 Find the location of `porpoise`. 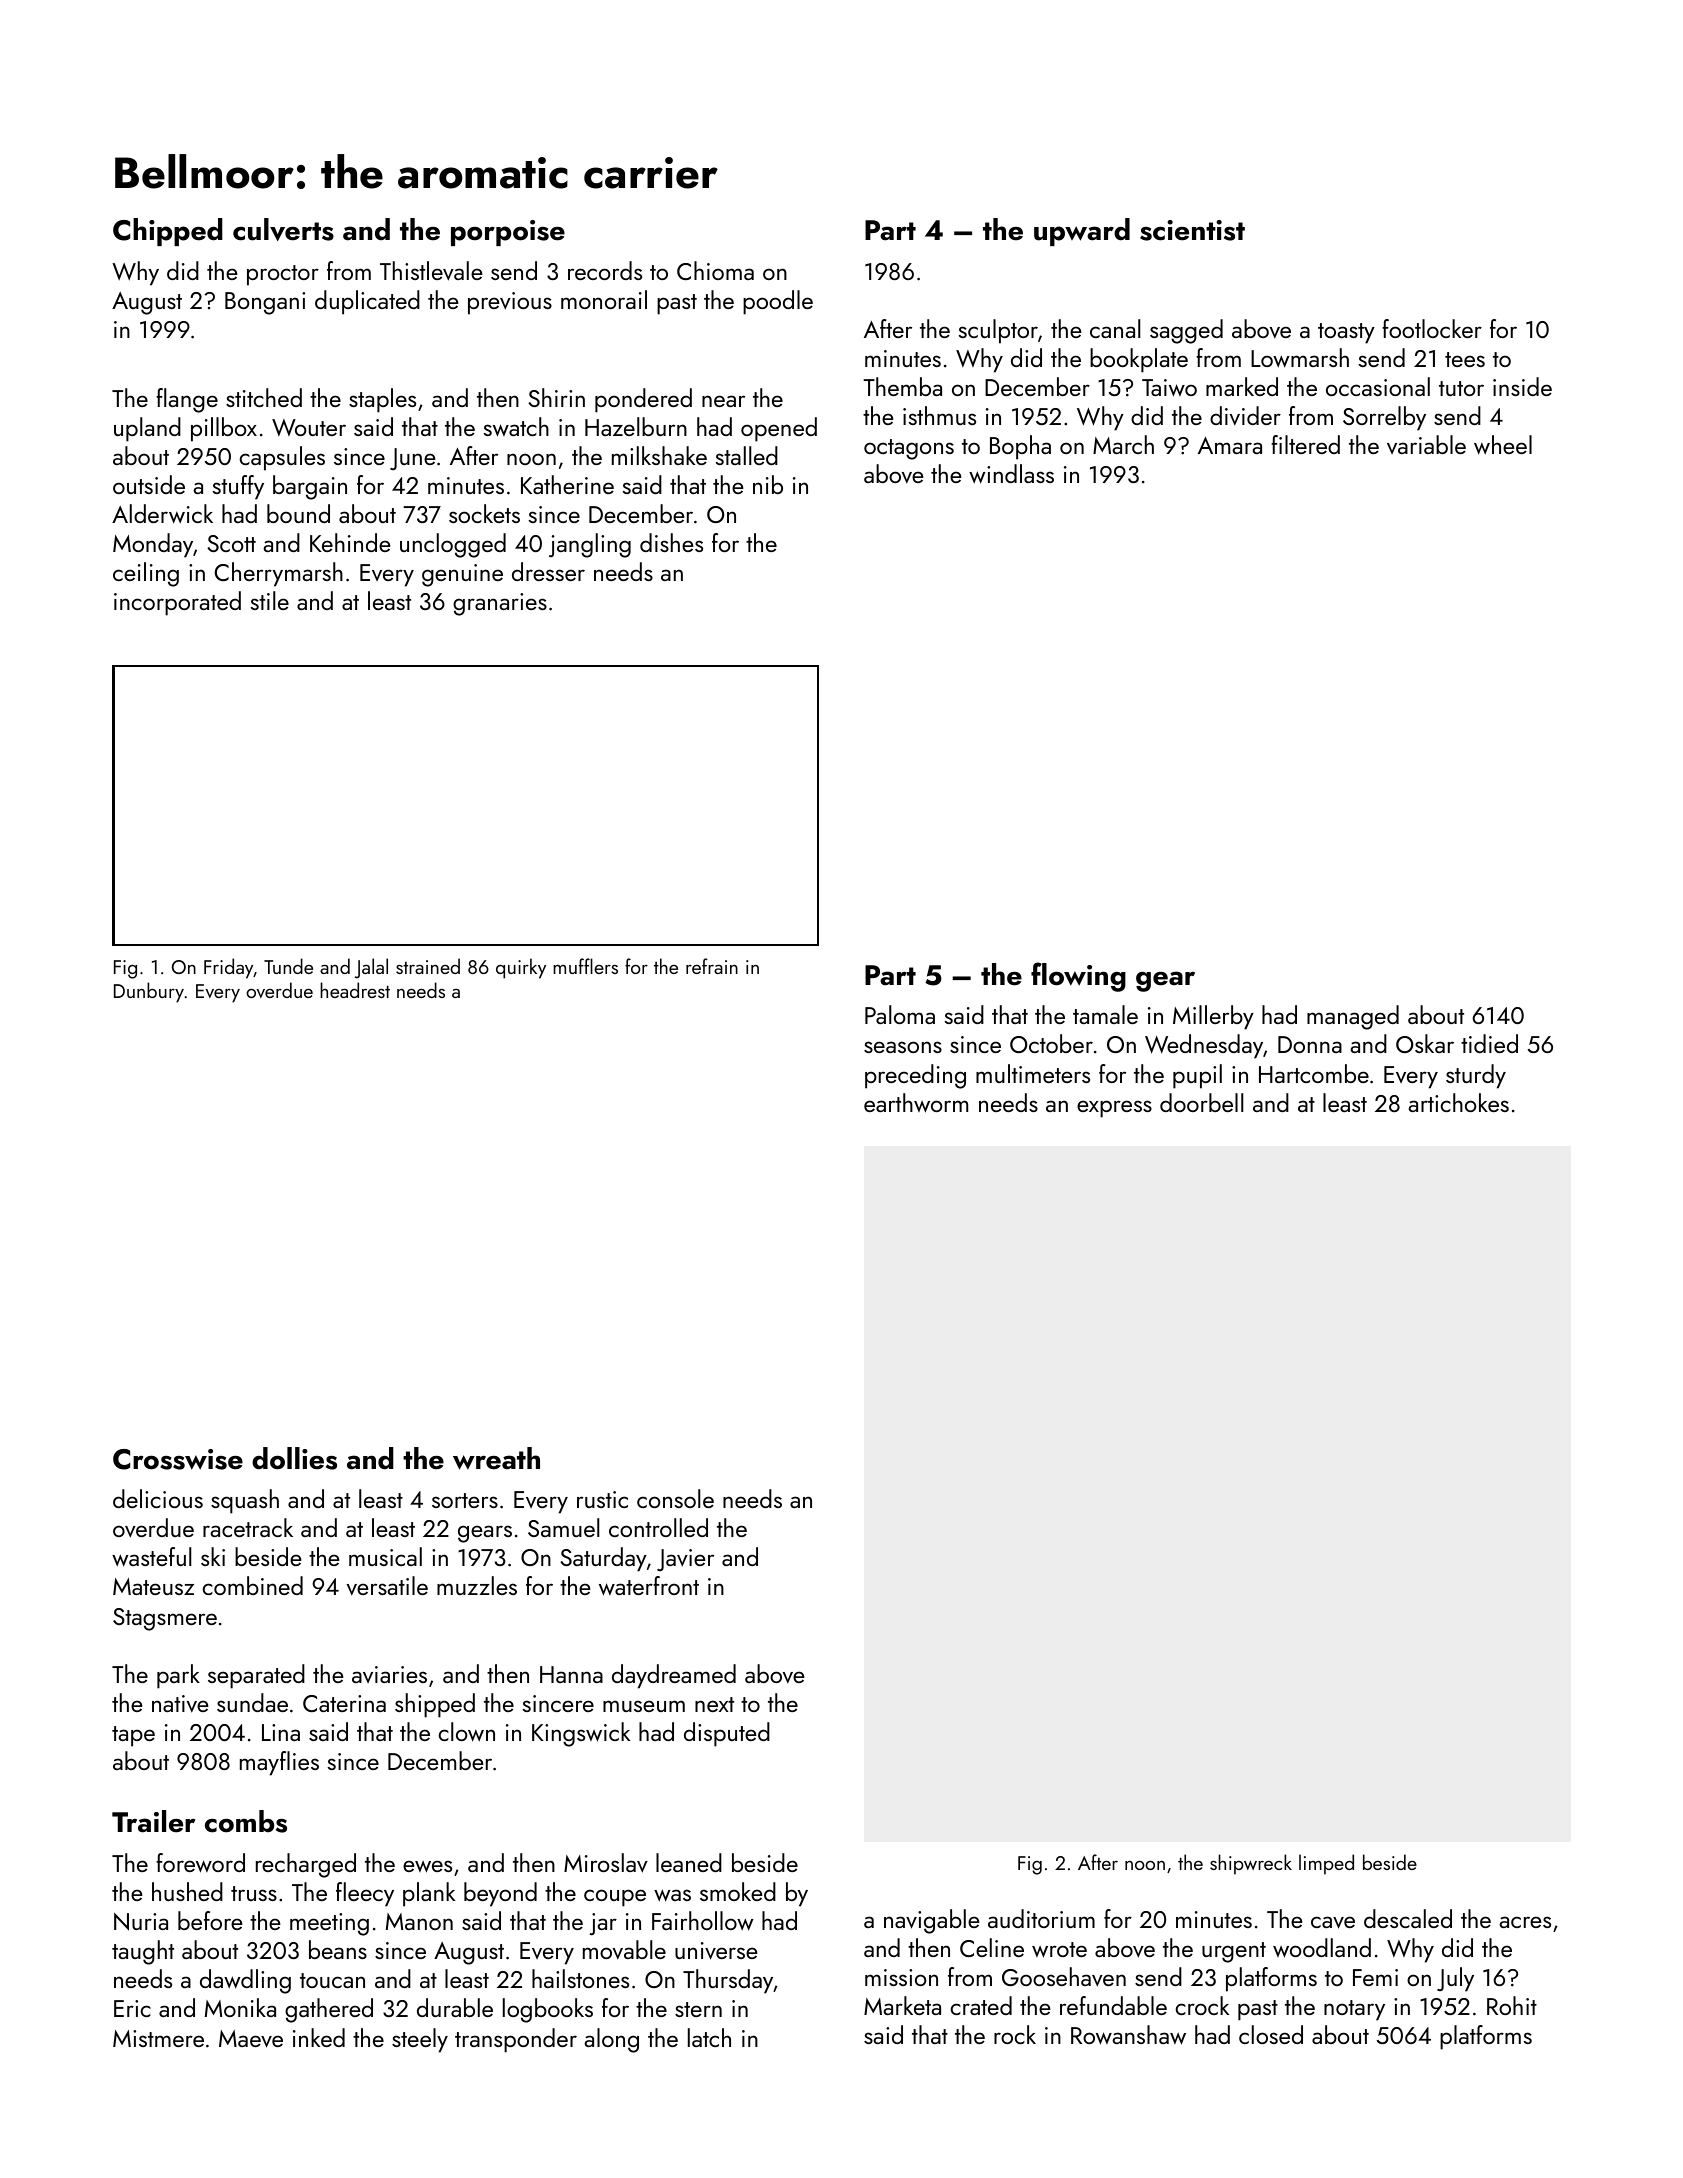

porpoise is located at coordinates (508, 233).
